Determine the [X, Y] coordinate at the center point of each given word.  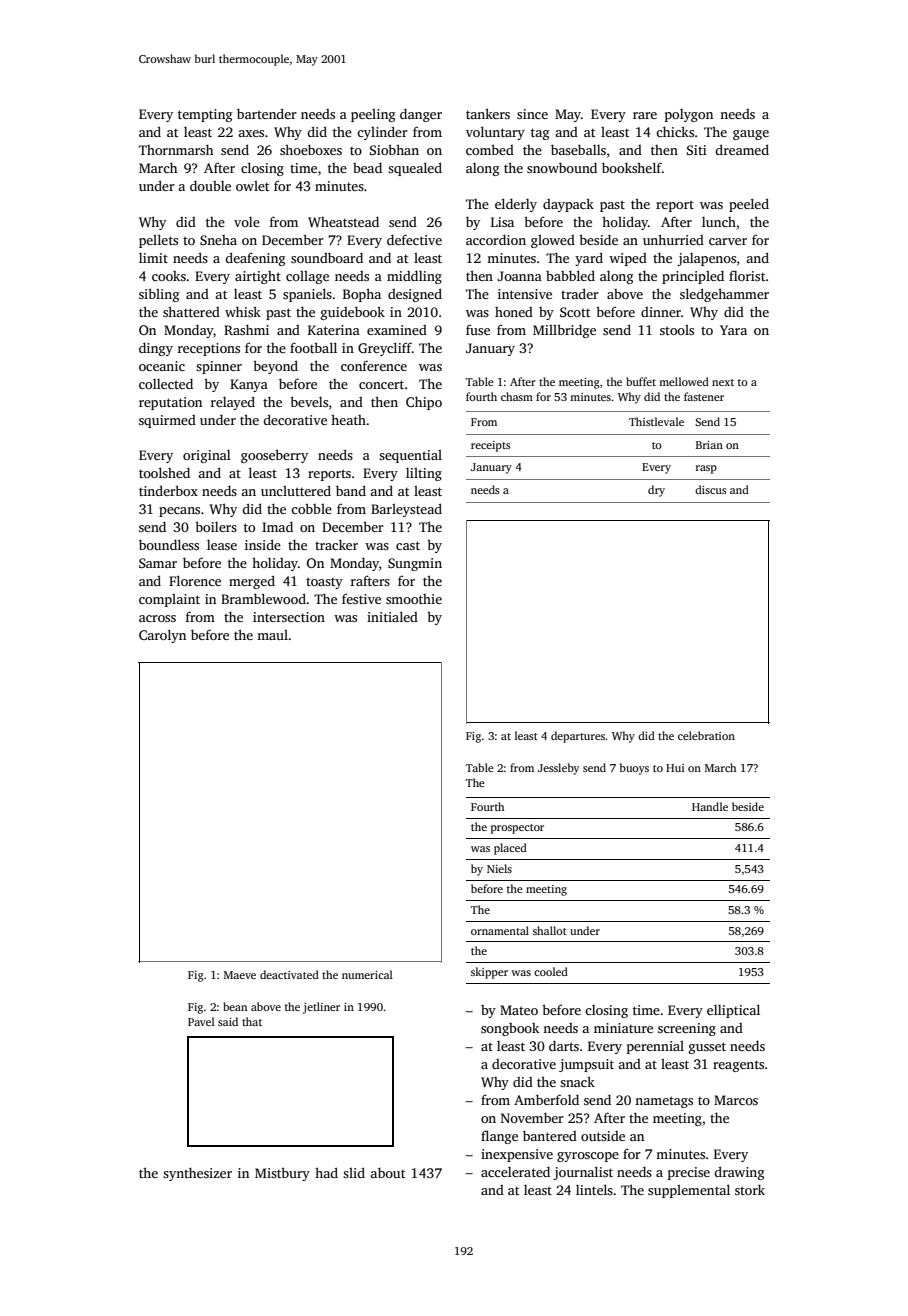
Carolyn [162, 636]
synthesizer [197, 1174]
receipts [491, 446]
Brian [709, 445]
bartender [267, 113]
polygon [689, 115]
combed [490, 149]
